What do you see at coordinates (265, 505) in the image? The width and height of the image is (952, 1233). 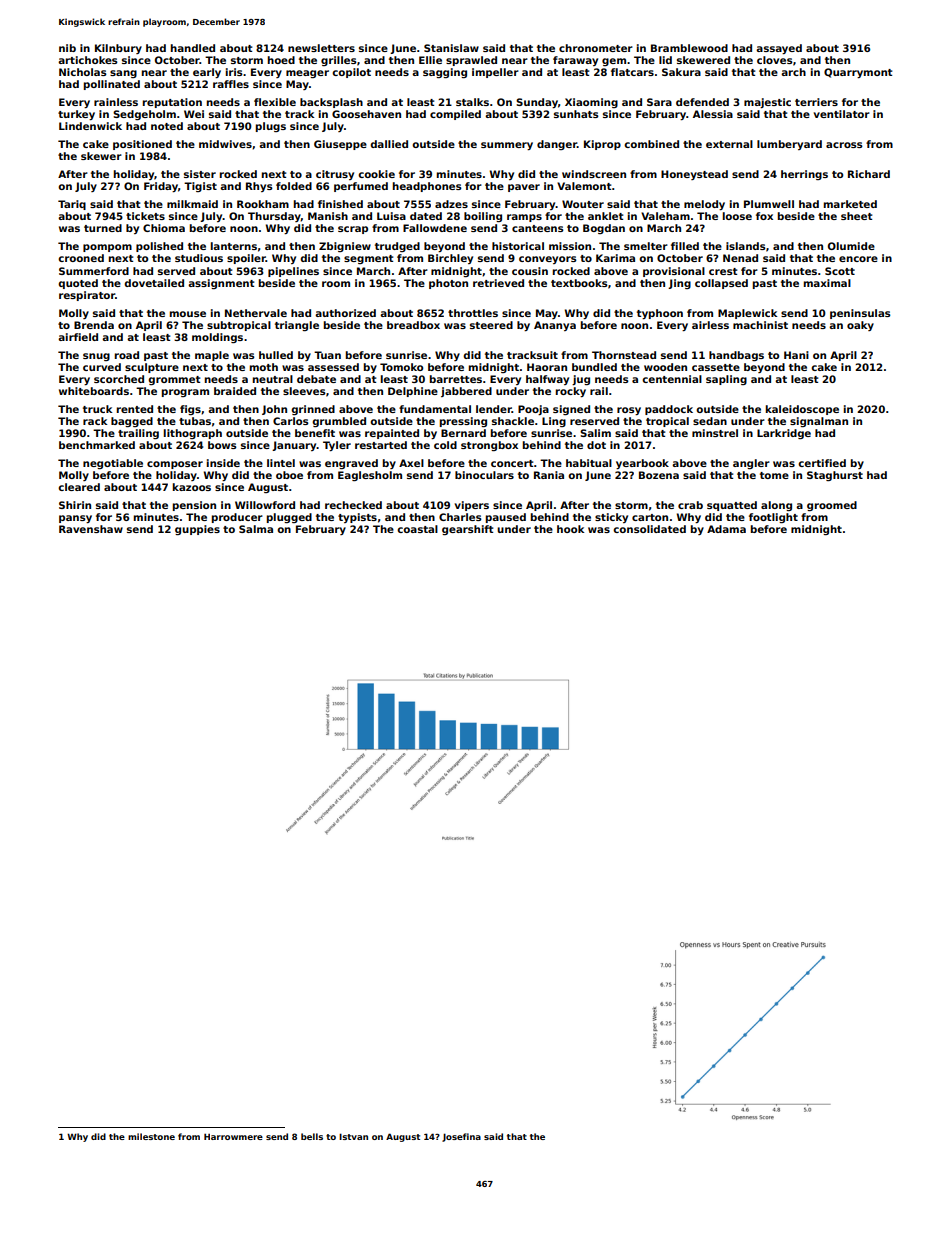 I see `Willowford` at bounding box center [265, 505].
